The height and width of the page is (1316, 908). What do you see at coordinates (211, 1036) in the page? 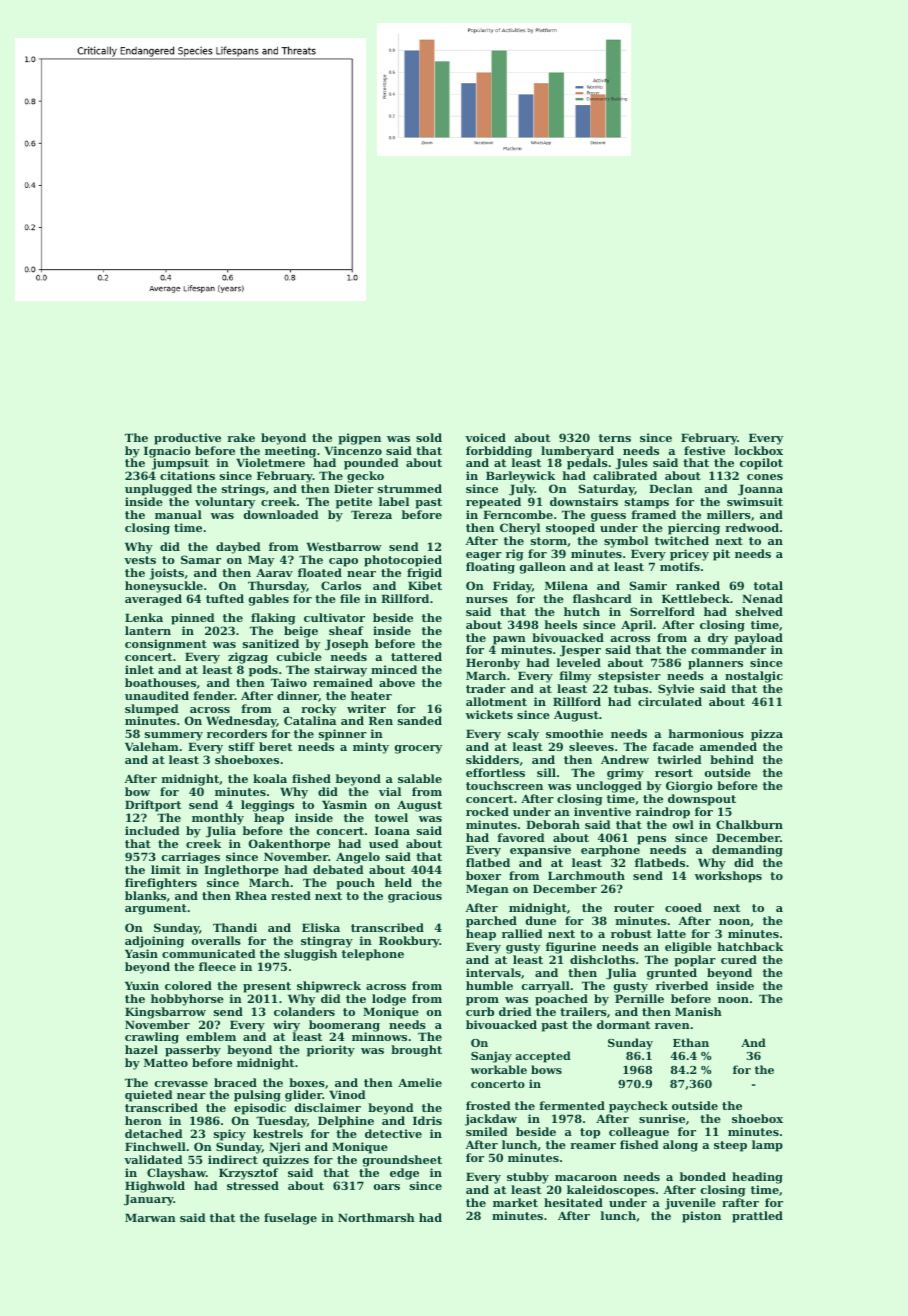
I see `emblem` at bounding box center [211, 1036].
